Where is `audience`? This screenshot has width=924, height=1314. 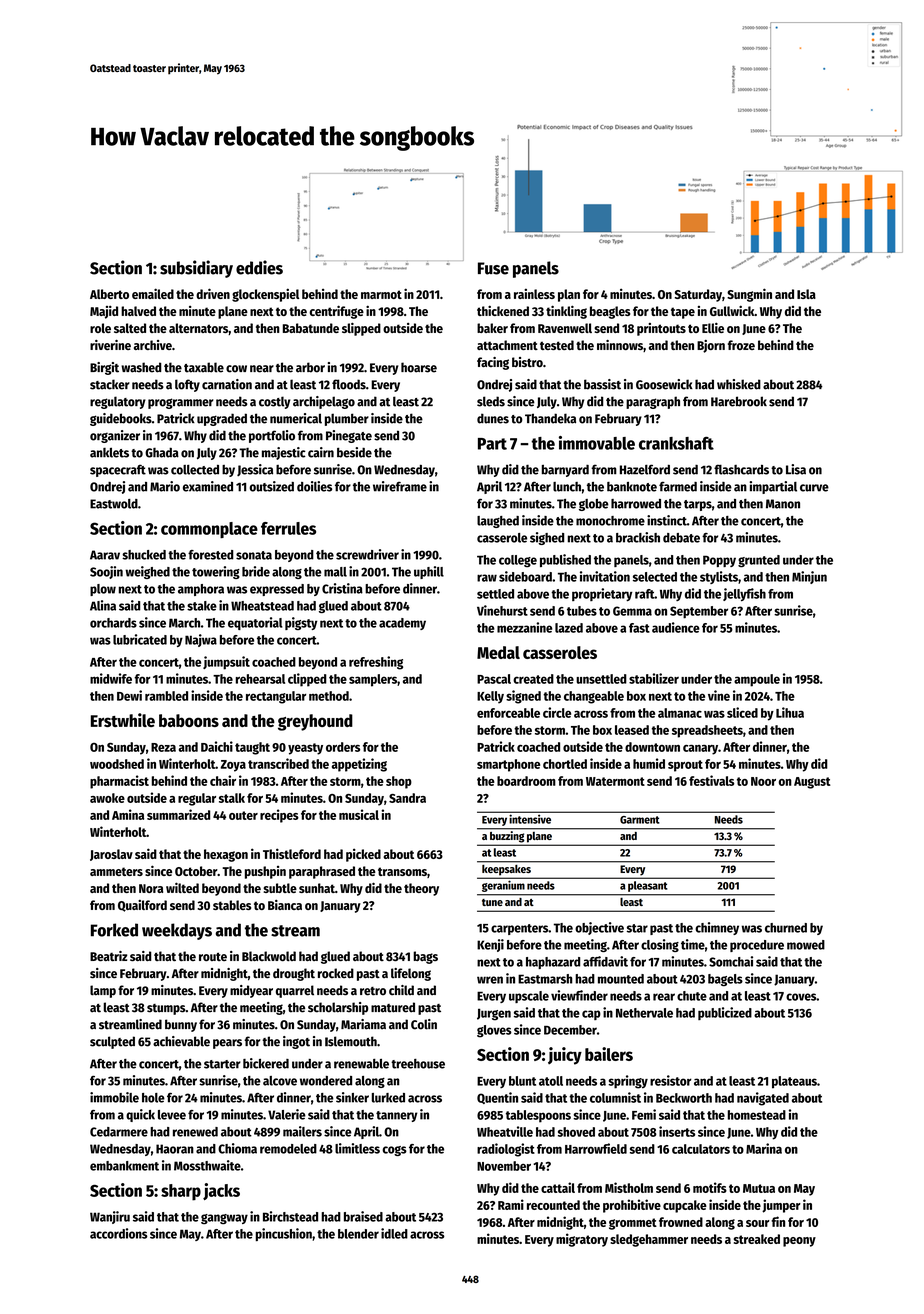
audience is located at coordinates (676, 627).
